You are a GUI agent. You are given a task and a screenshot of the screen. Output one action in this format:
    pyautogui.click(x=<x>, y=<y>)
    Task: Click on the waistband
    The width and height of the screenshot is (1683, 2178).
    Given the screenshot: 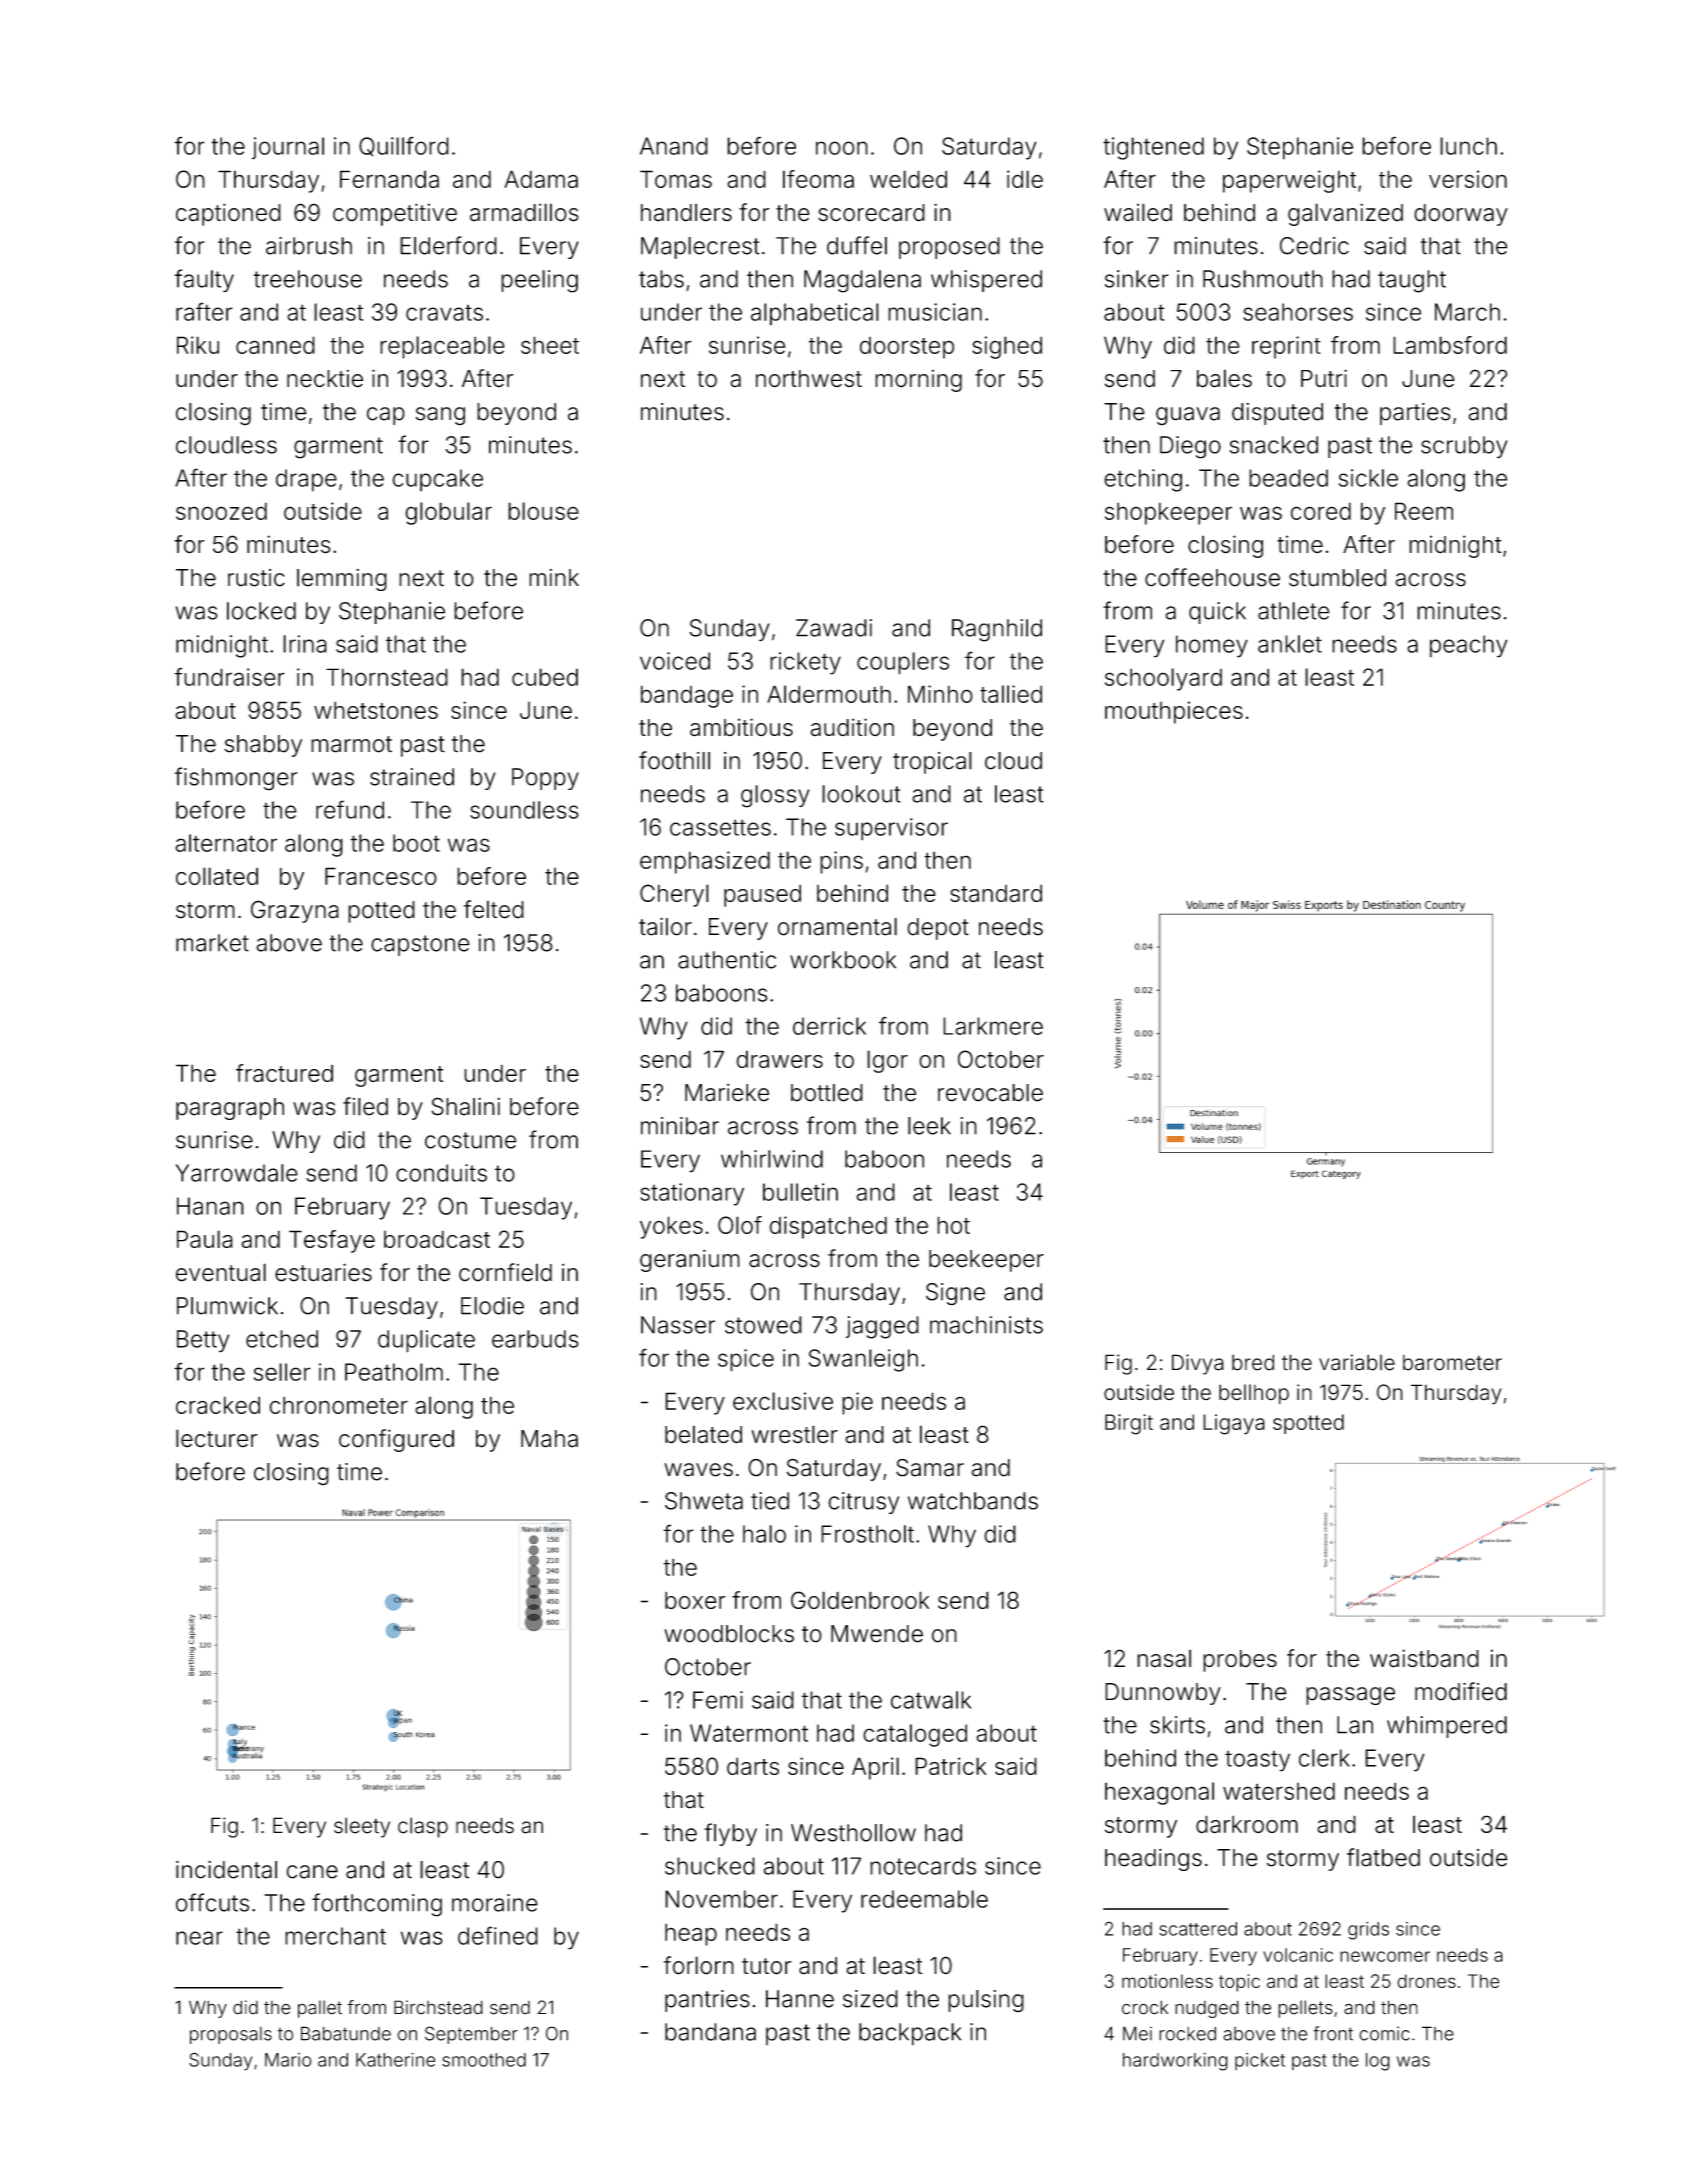 What is the action you would take?
    pyautogui.click(x=1424, y=1658)
